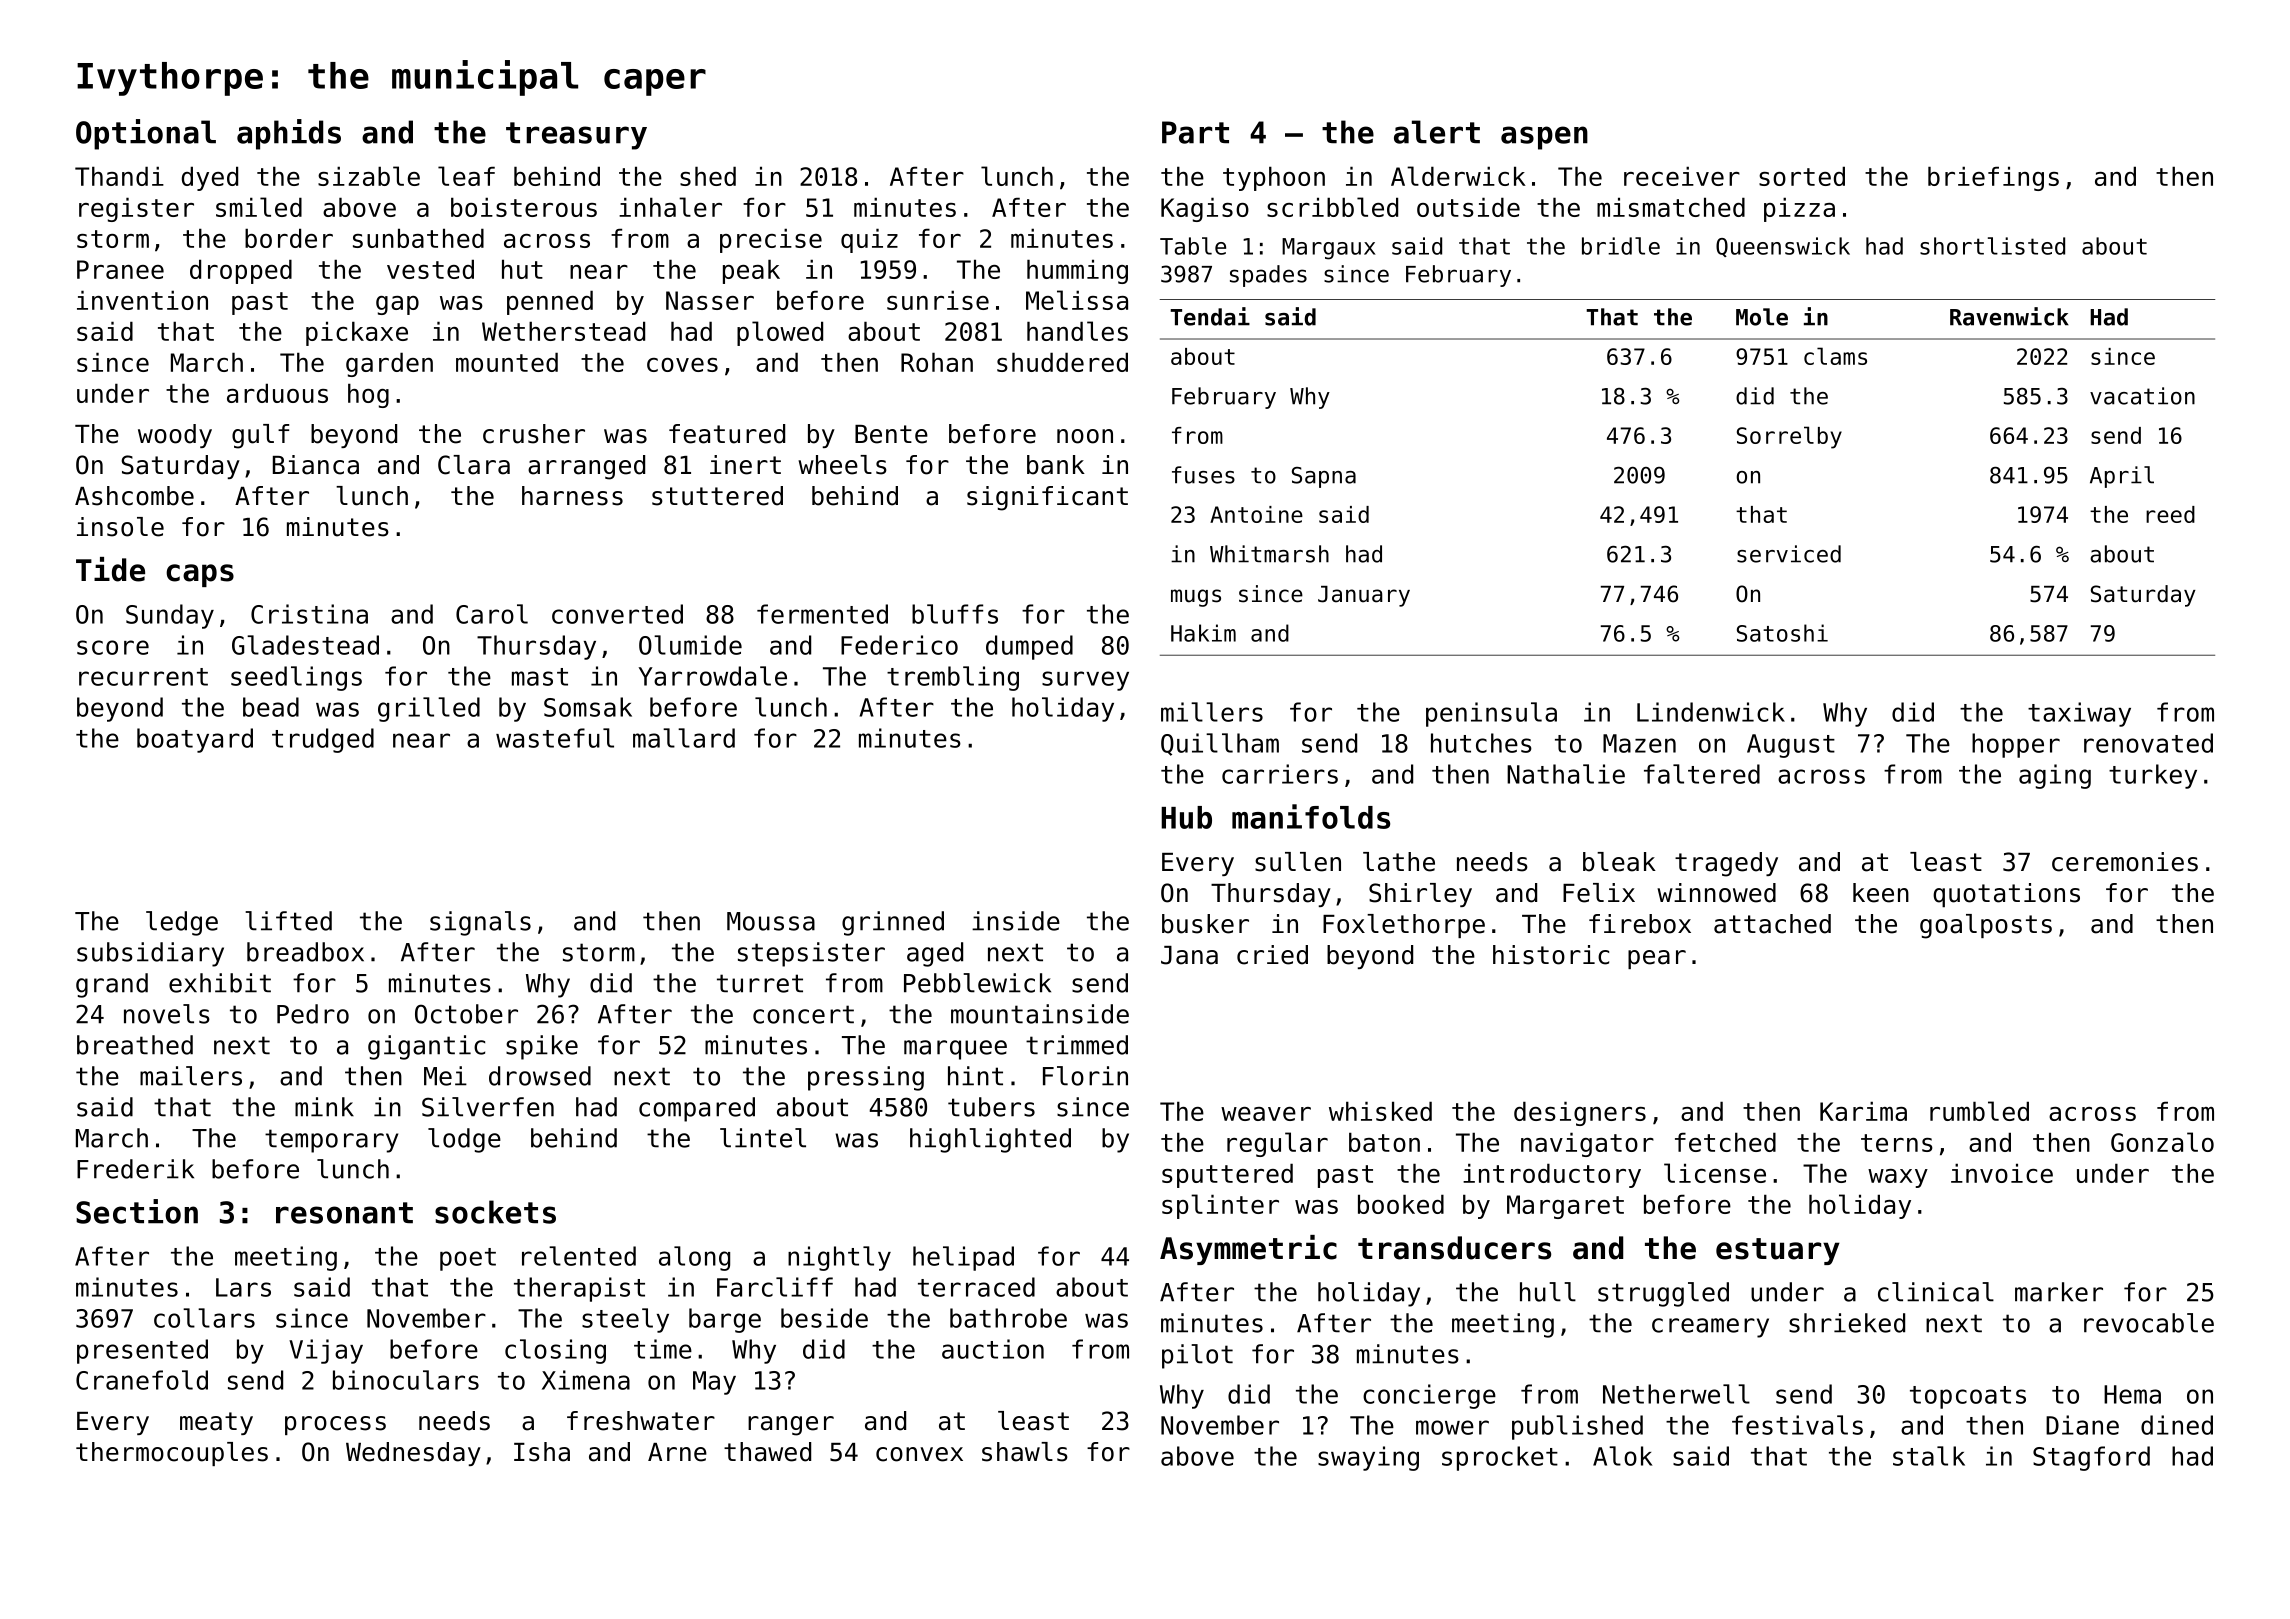 This image has height=1619, width=2290. What do you see at coordinates (172, 1454) in the image?
I see `thermocouples` at bounding box center [172, 1454].
